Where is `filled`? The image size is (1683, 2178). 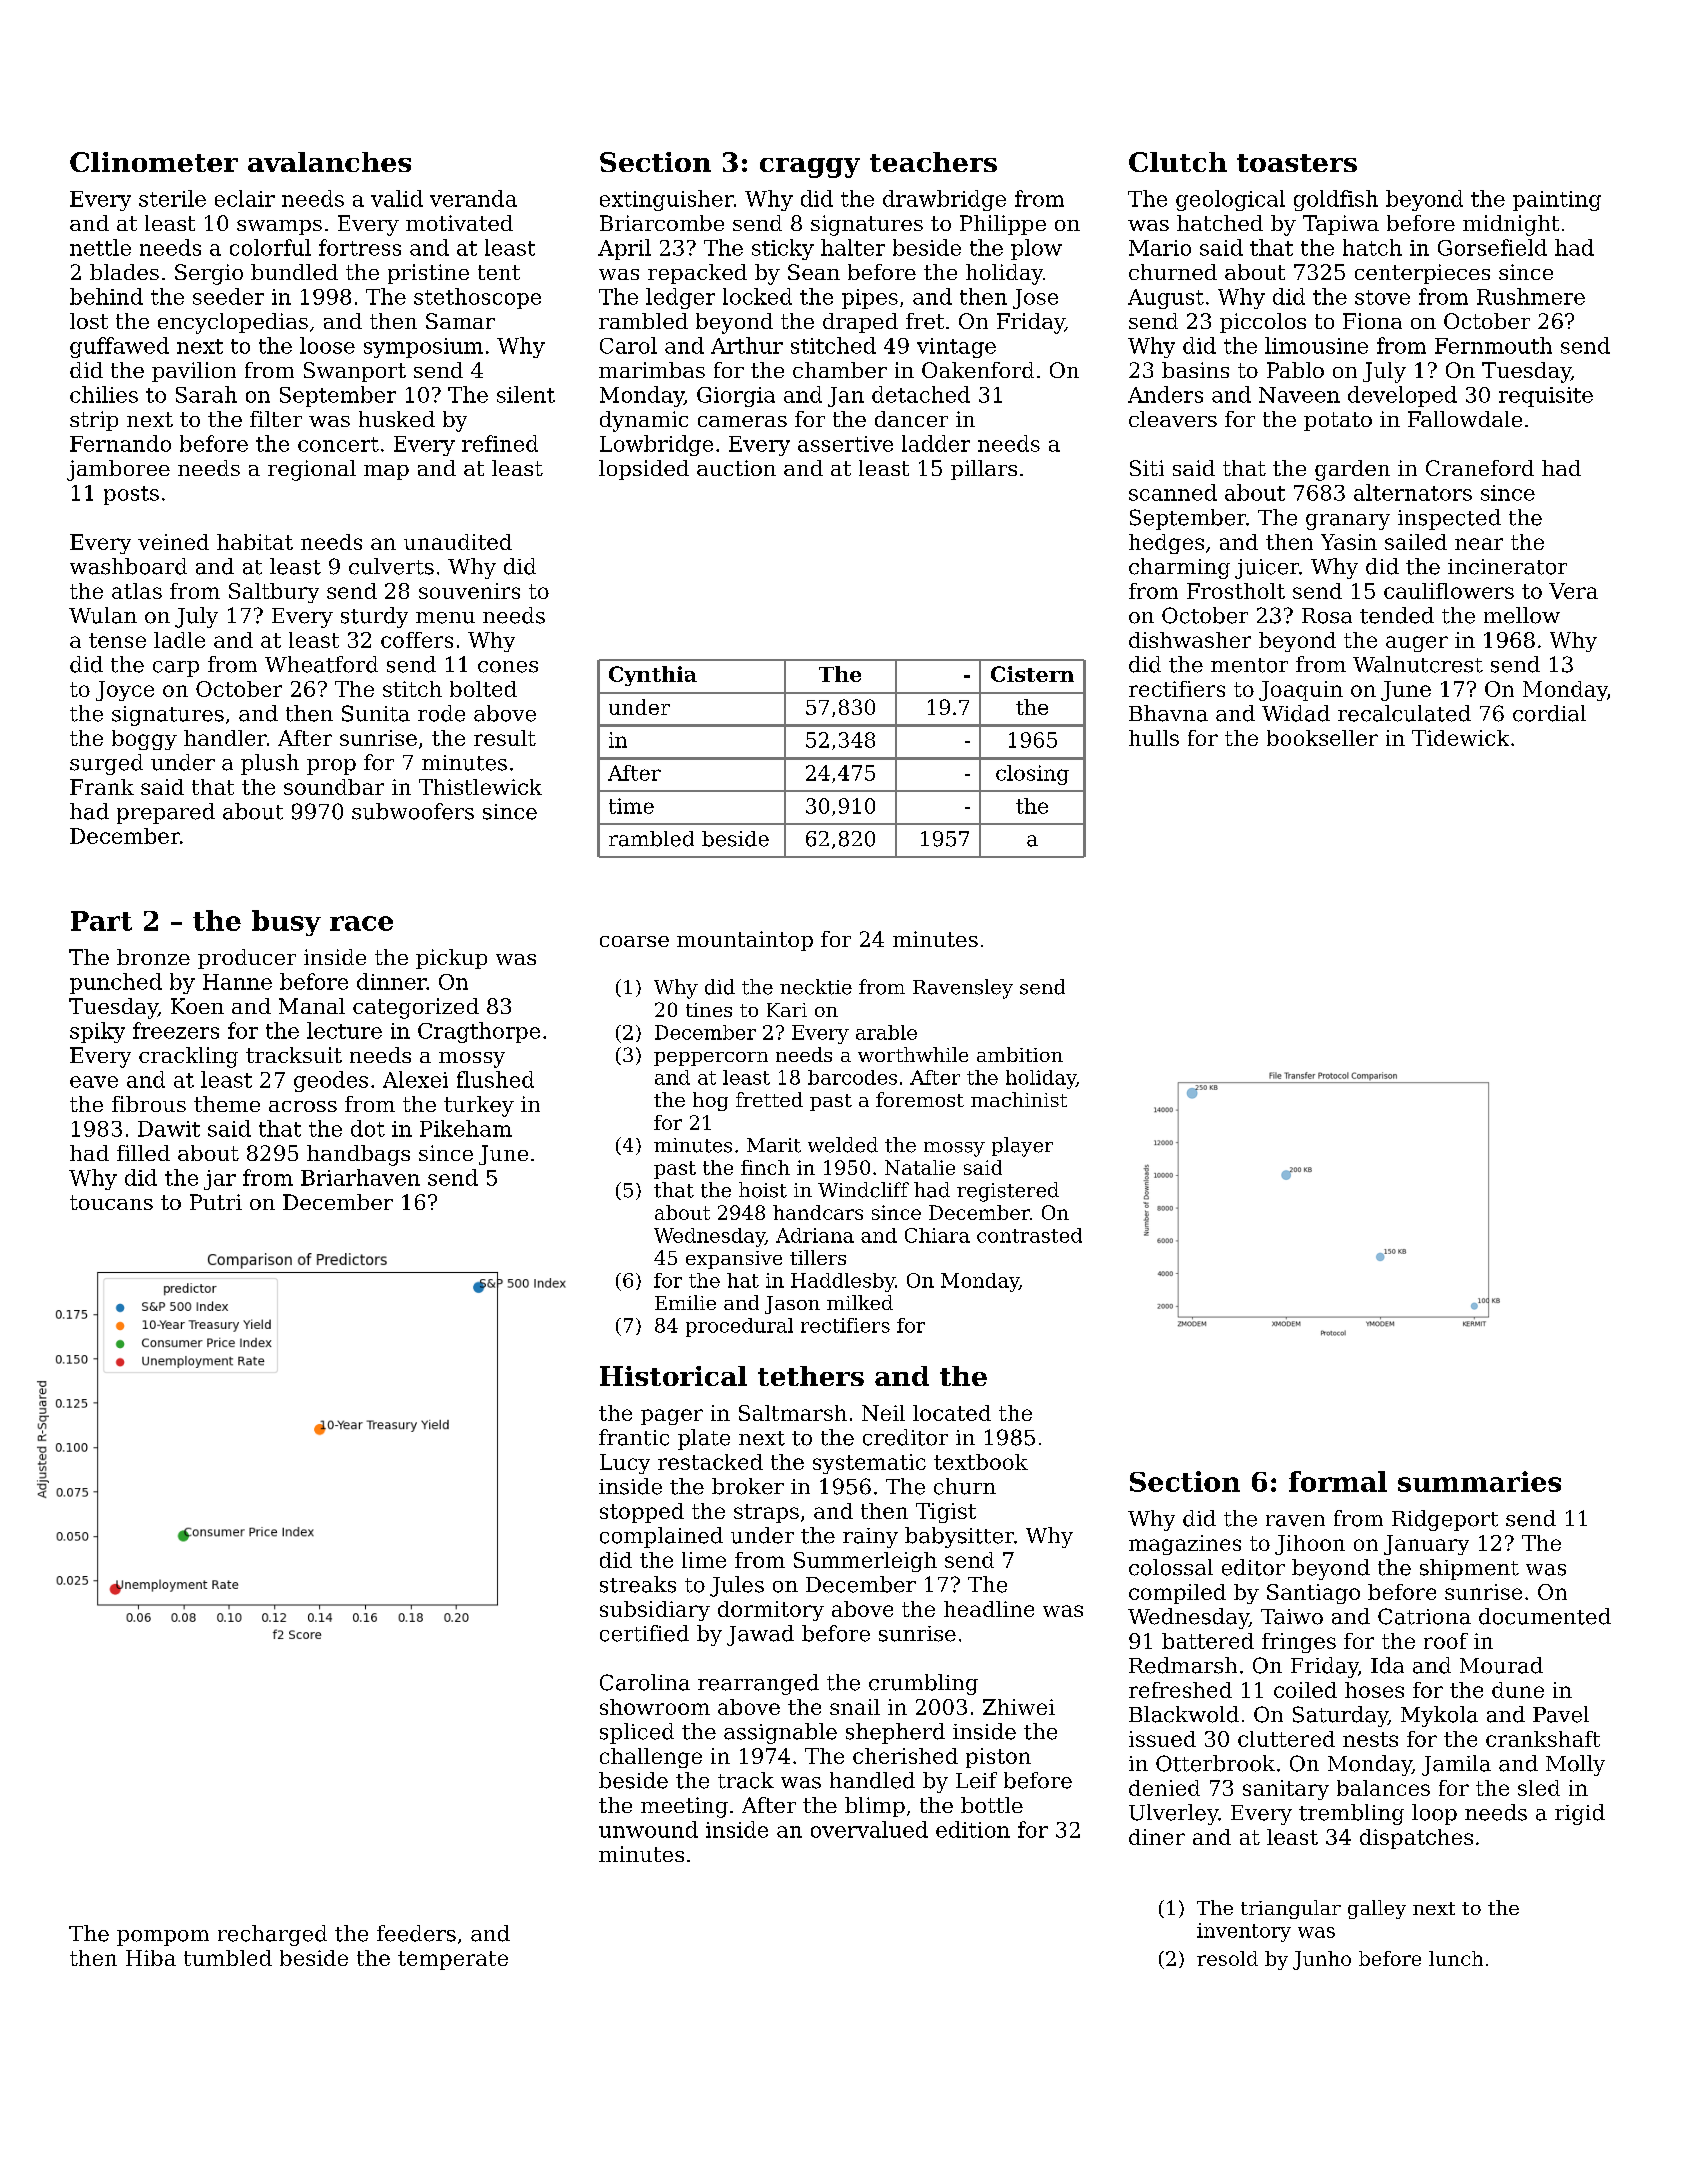
filled is located at coordinates (143, 1153).
